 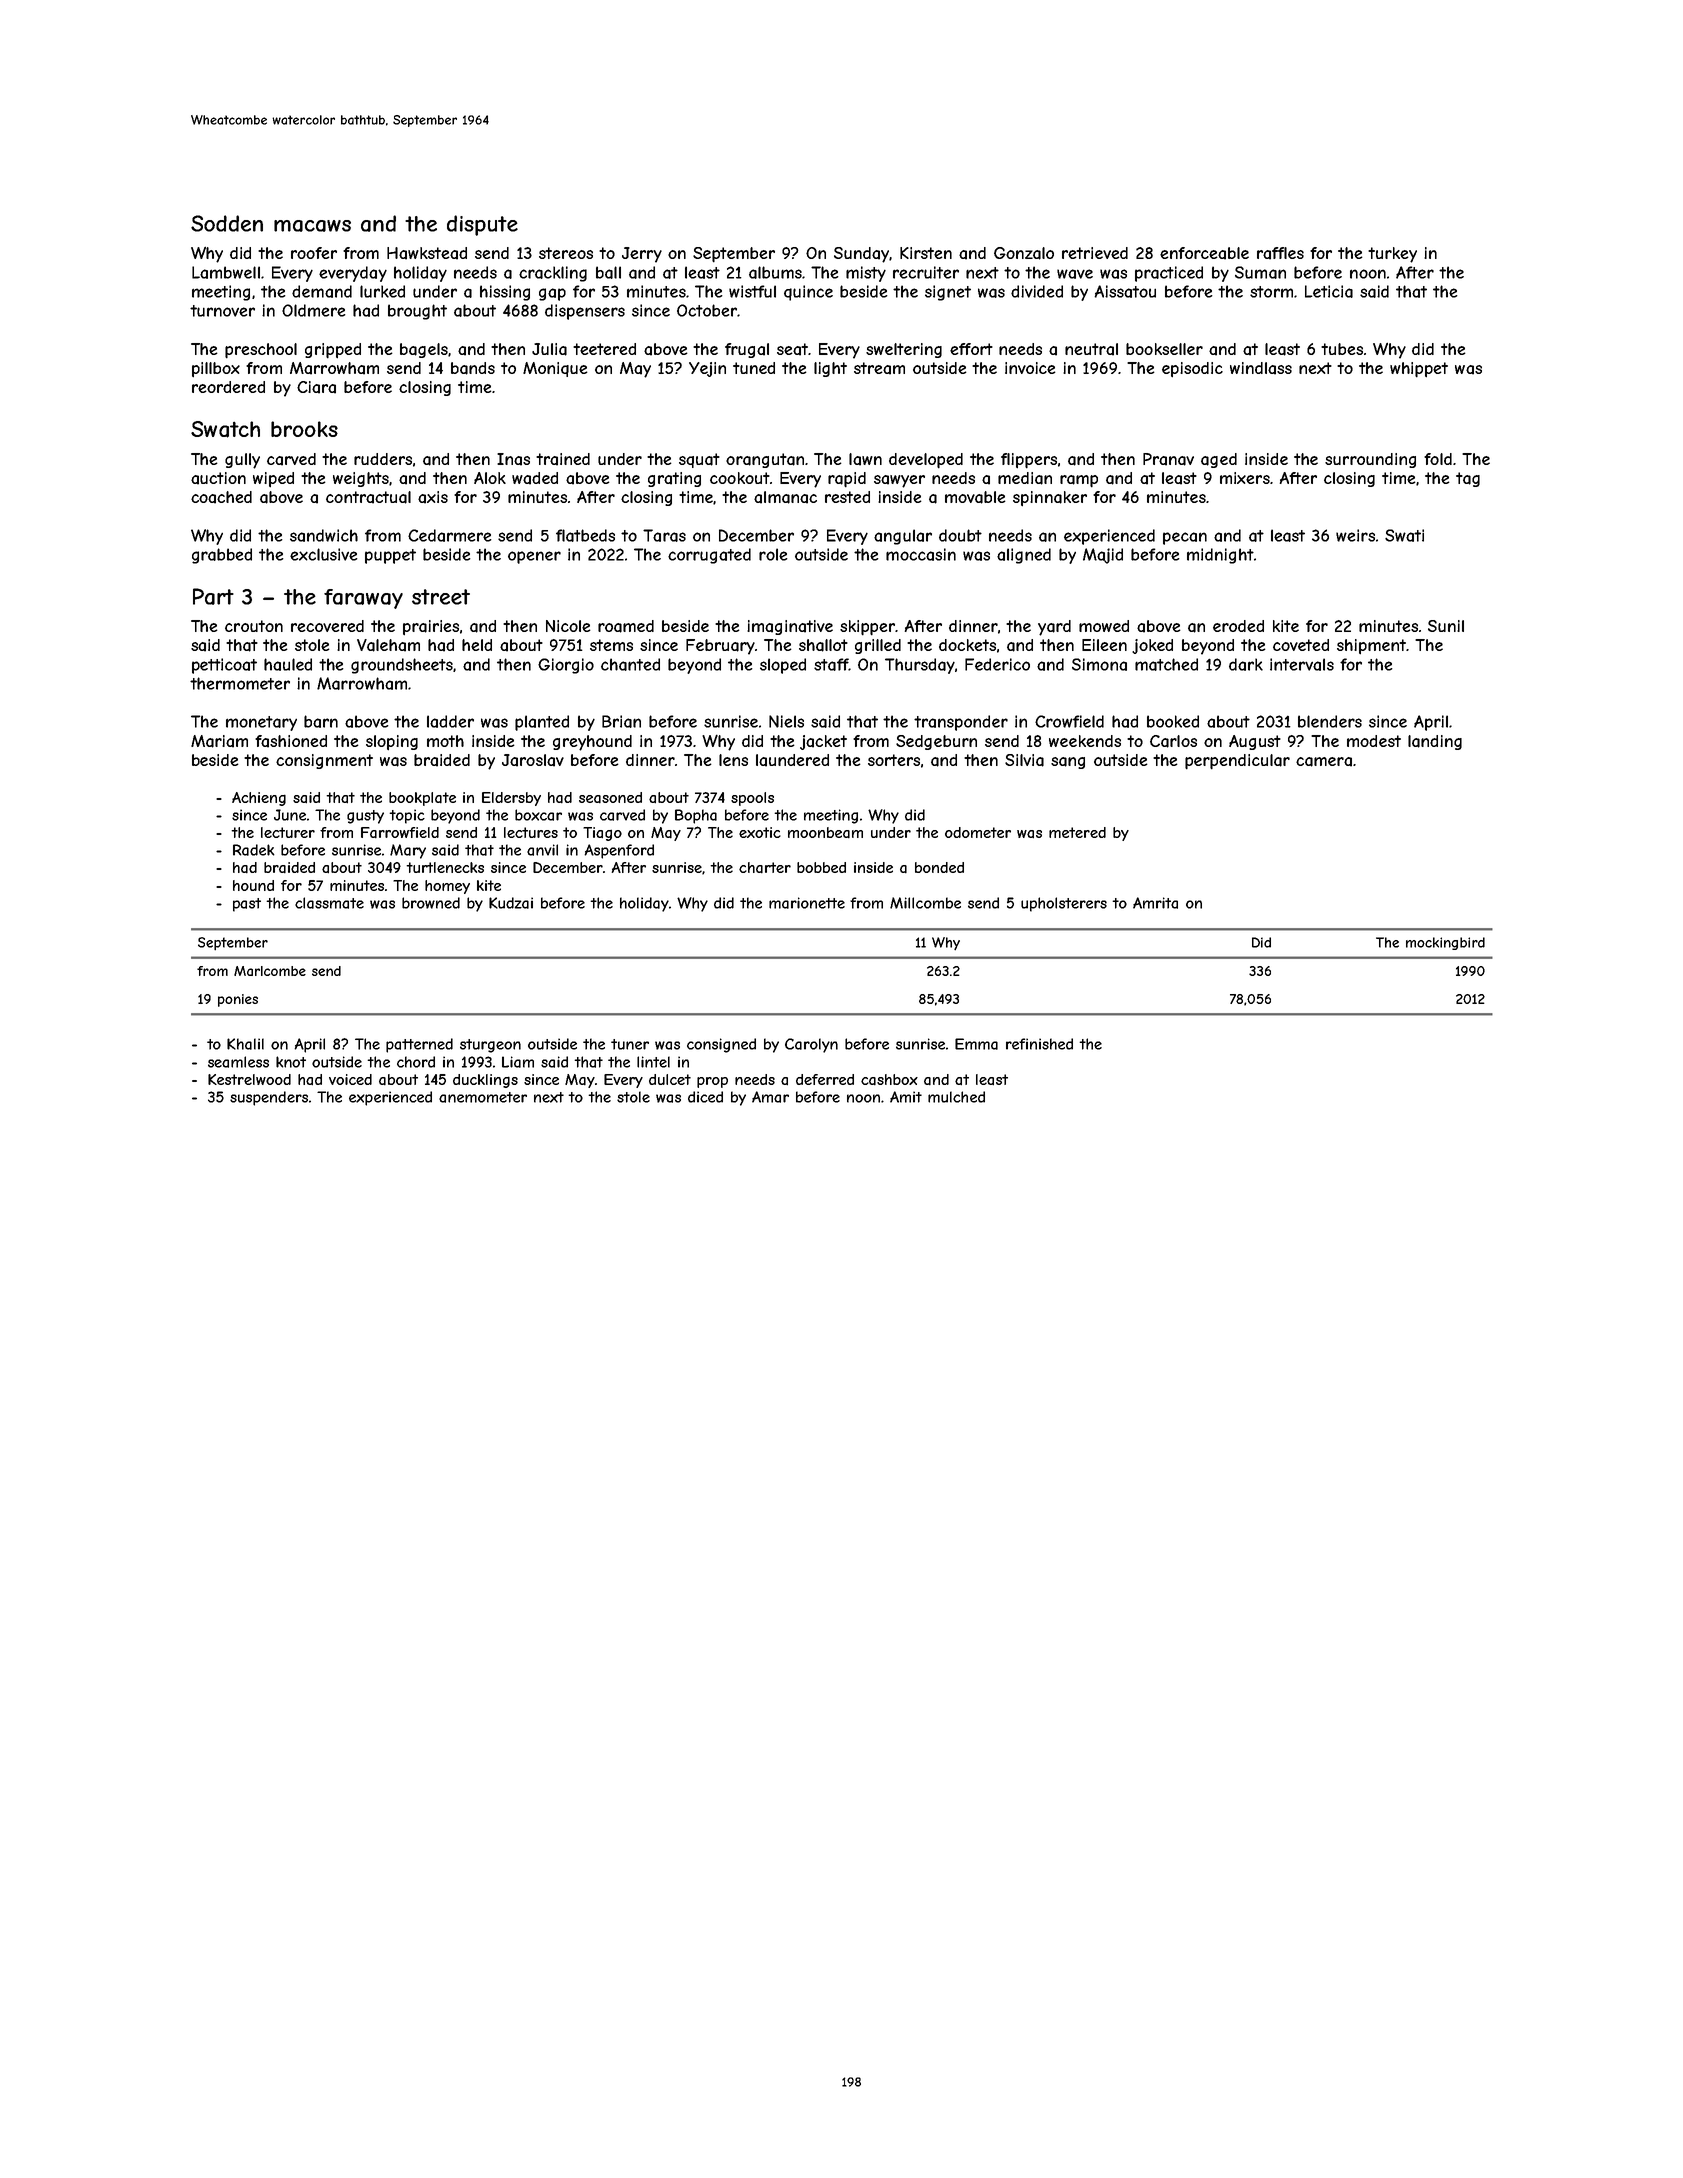 What do you see at coordinates (553, 274) in the page?
I see `crackling` at bounding box center [553, 274].
